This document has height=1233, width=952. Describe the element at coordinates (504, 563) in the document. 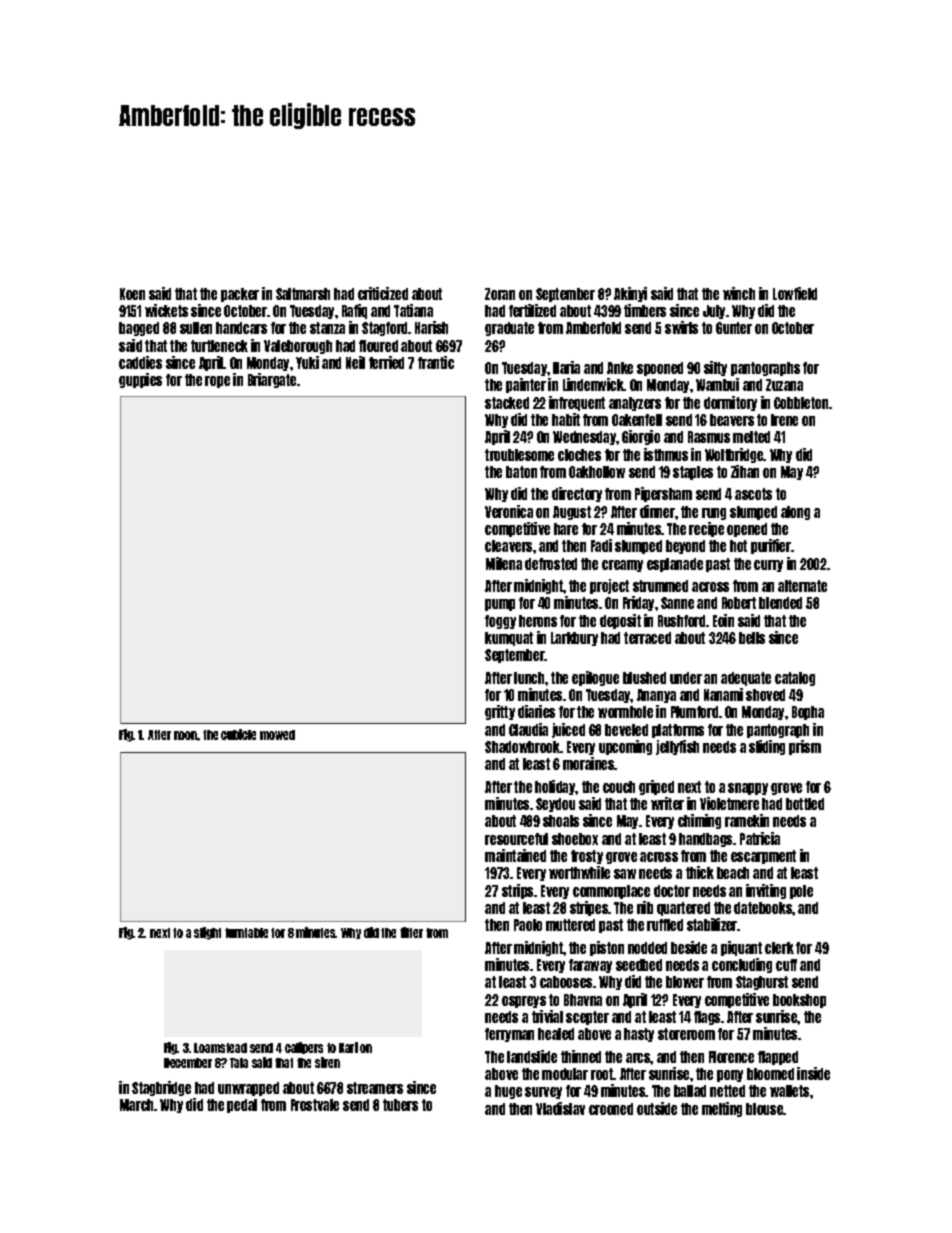

I see `Milena` at that location.
